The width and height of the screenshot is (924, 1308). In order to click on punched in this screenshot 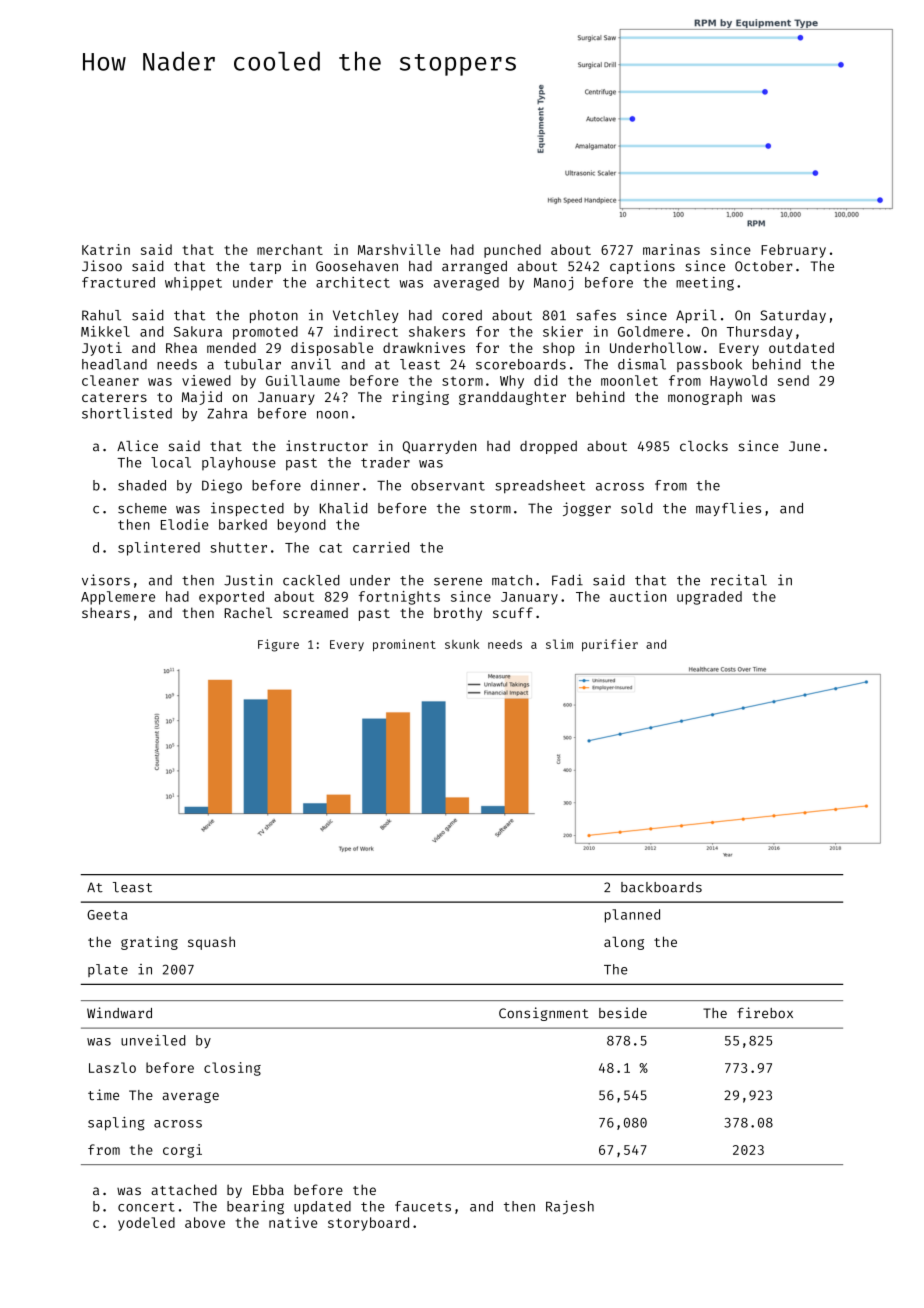, I will do `click(512, 251)`.
